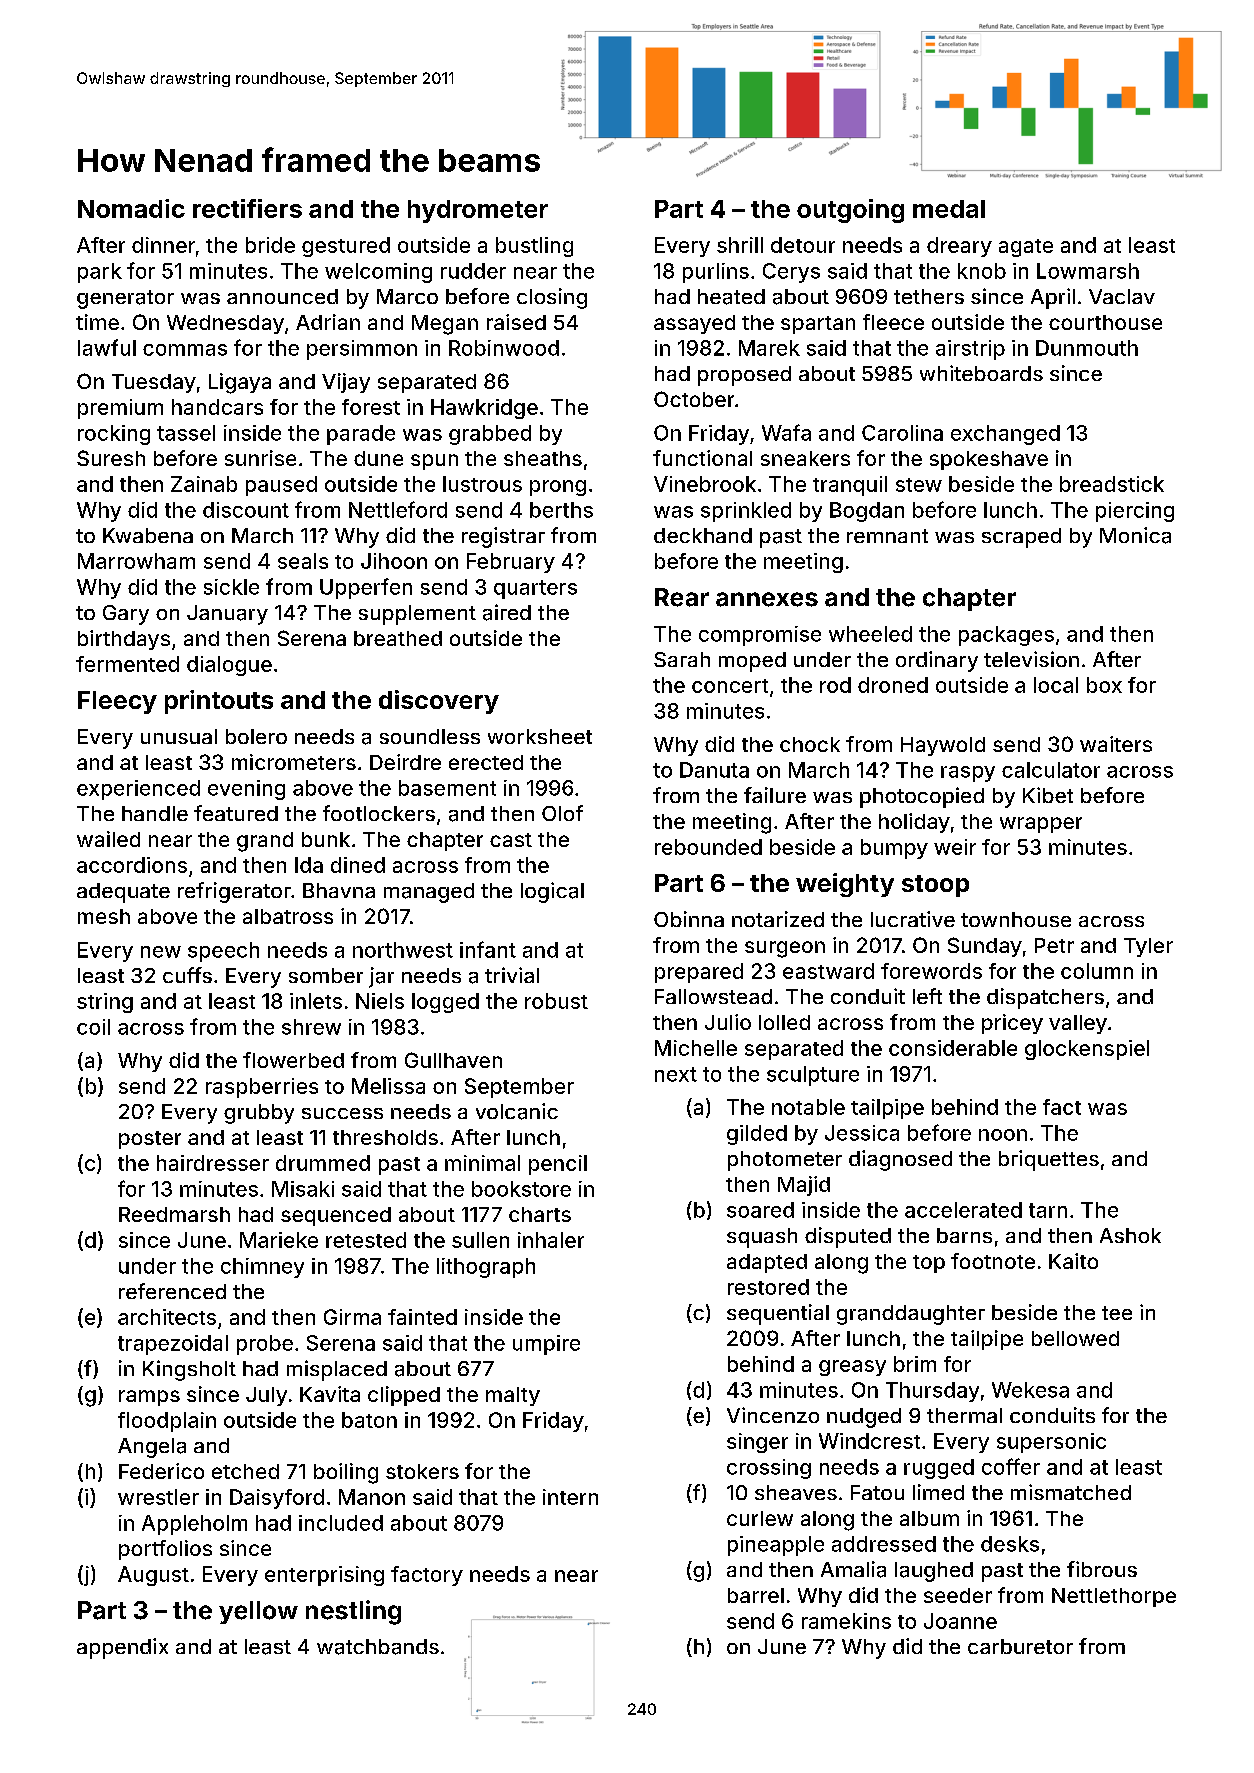 This document has width=1254, height=1773. I want to click on assayed, so click(694, 324).
